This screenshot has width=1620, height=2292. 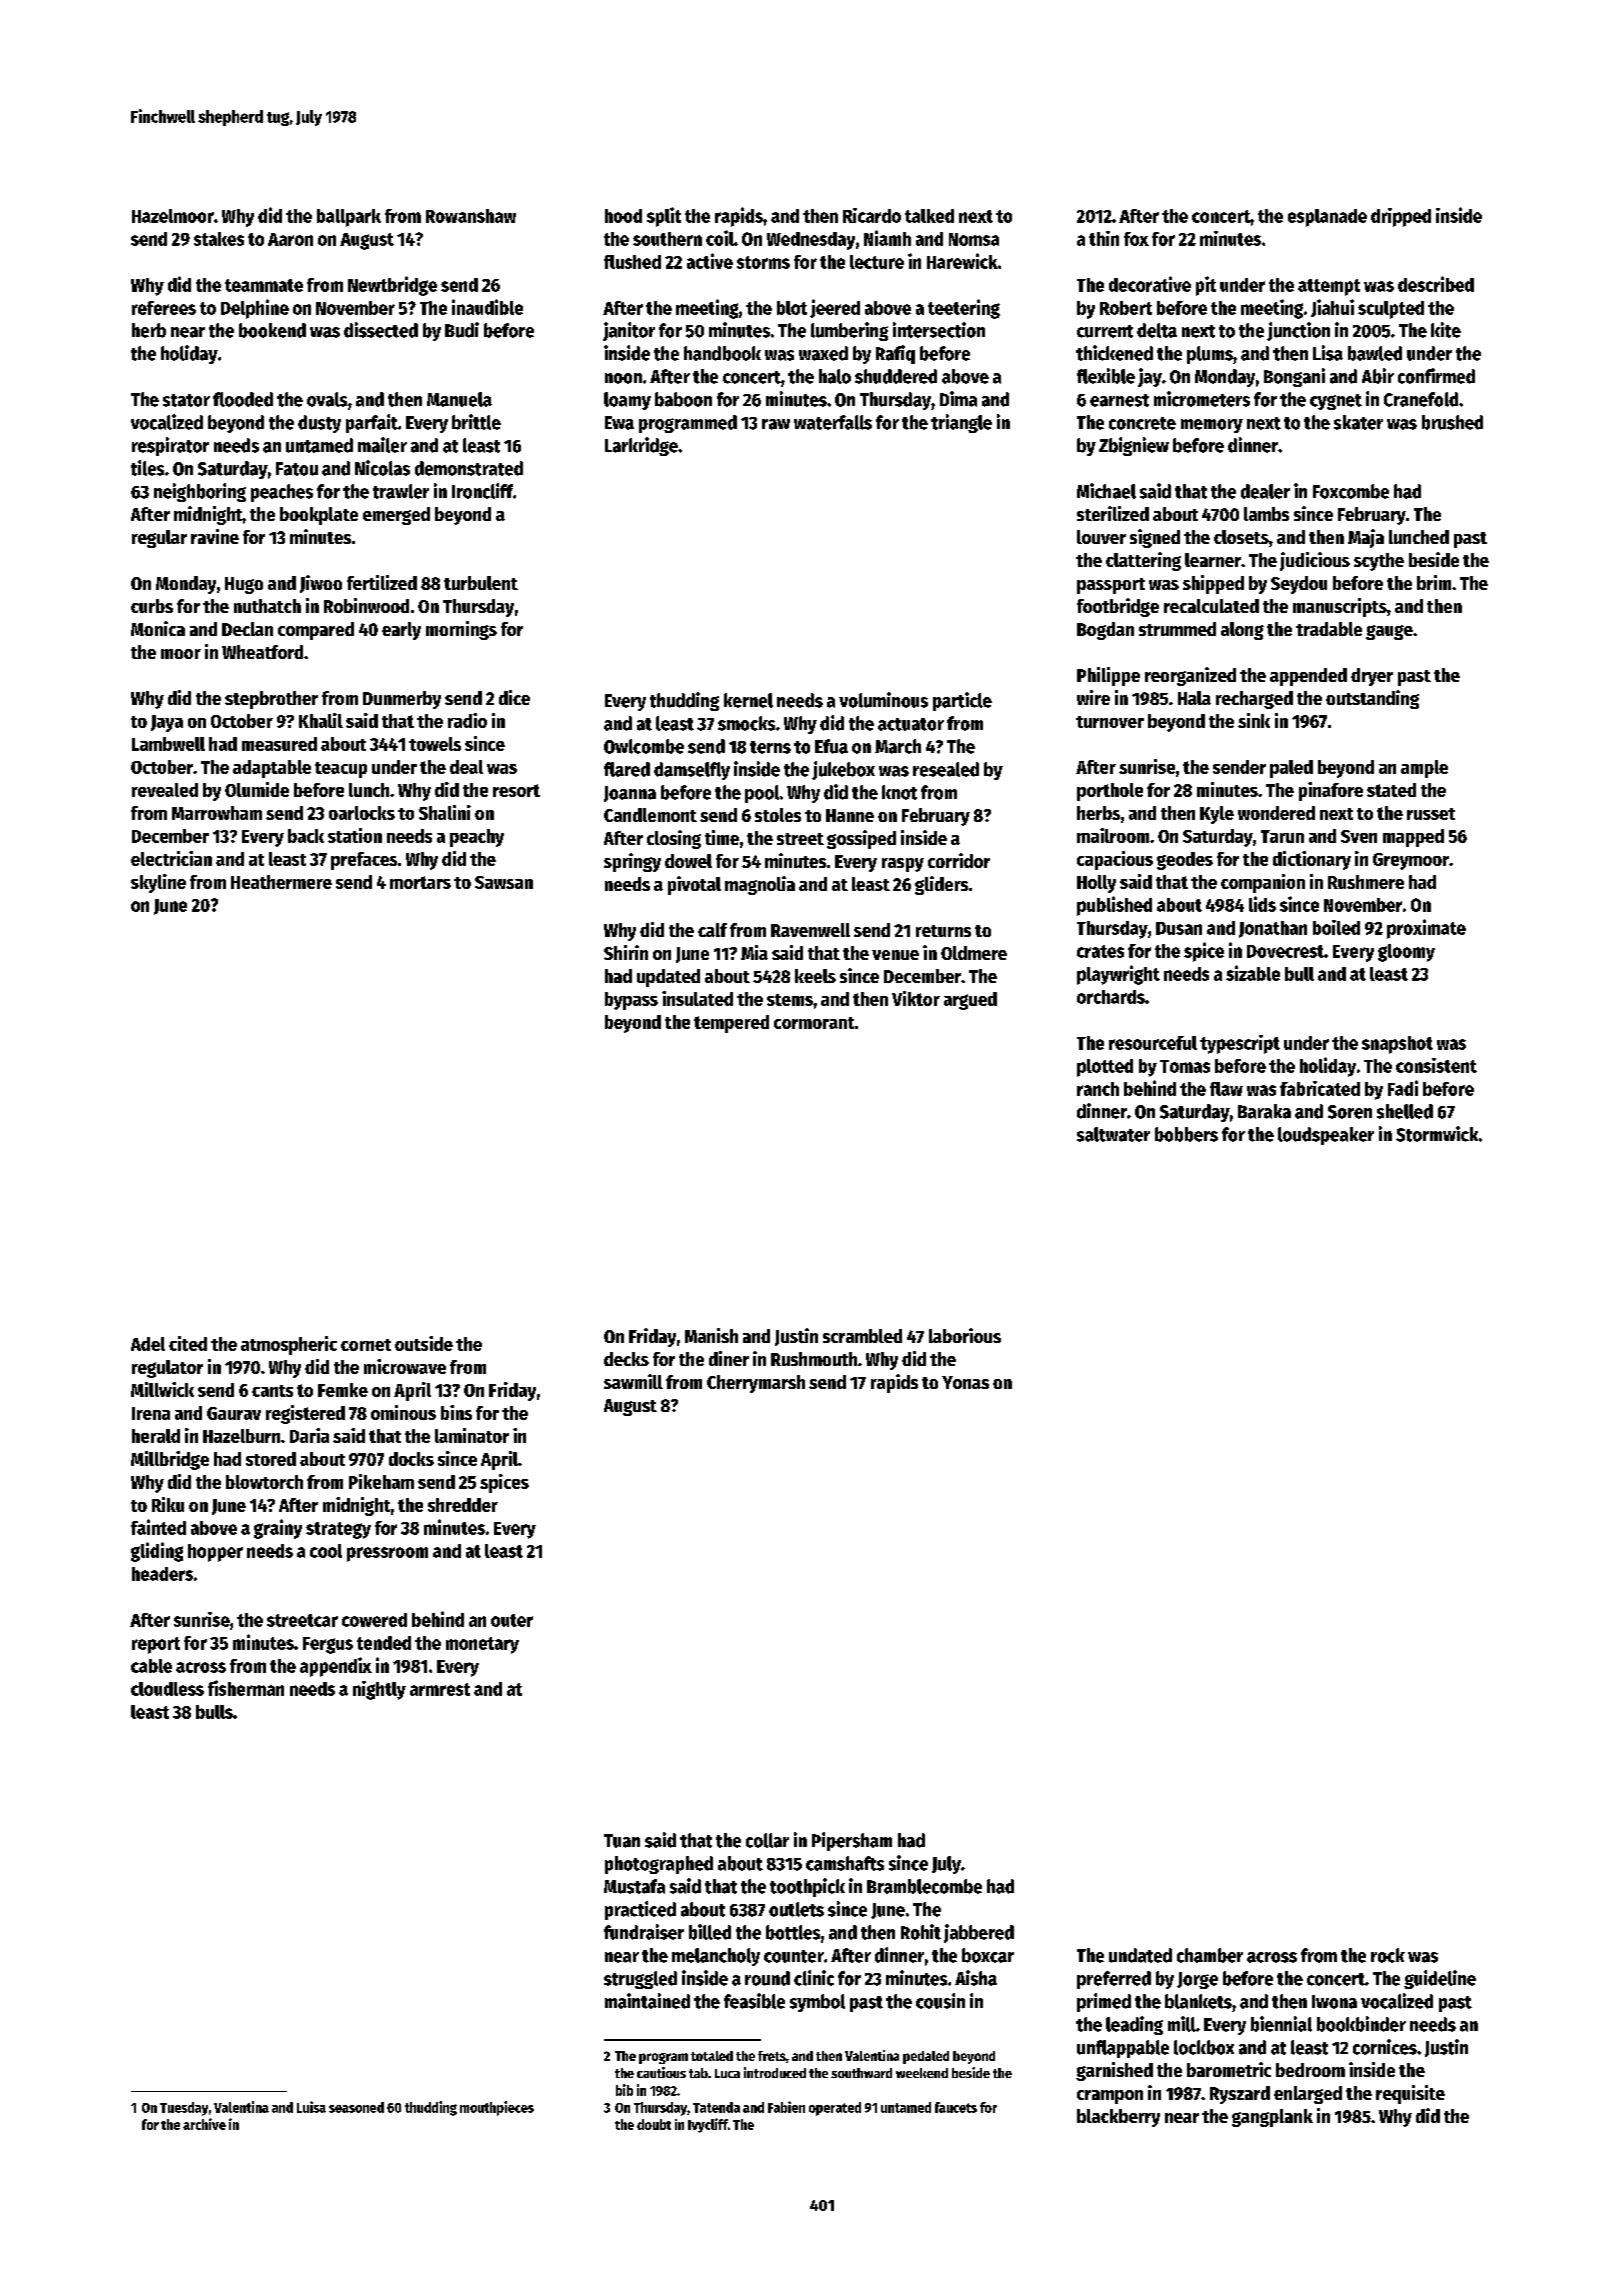 I want to click on fisherman, so click(x=246, y=1688).
